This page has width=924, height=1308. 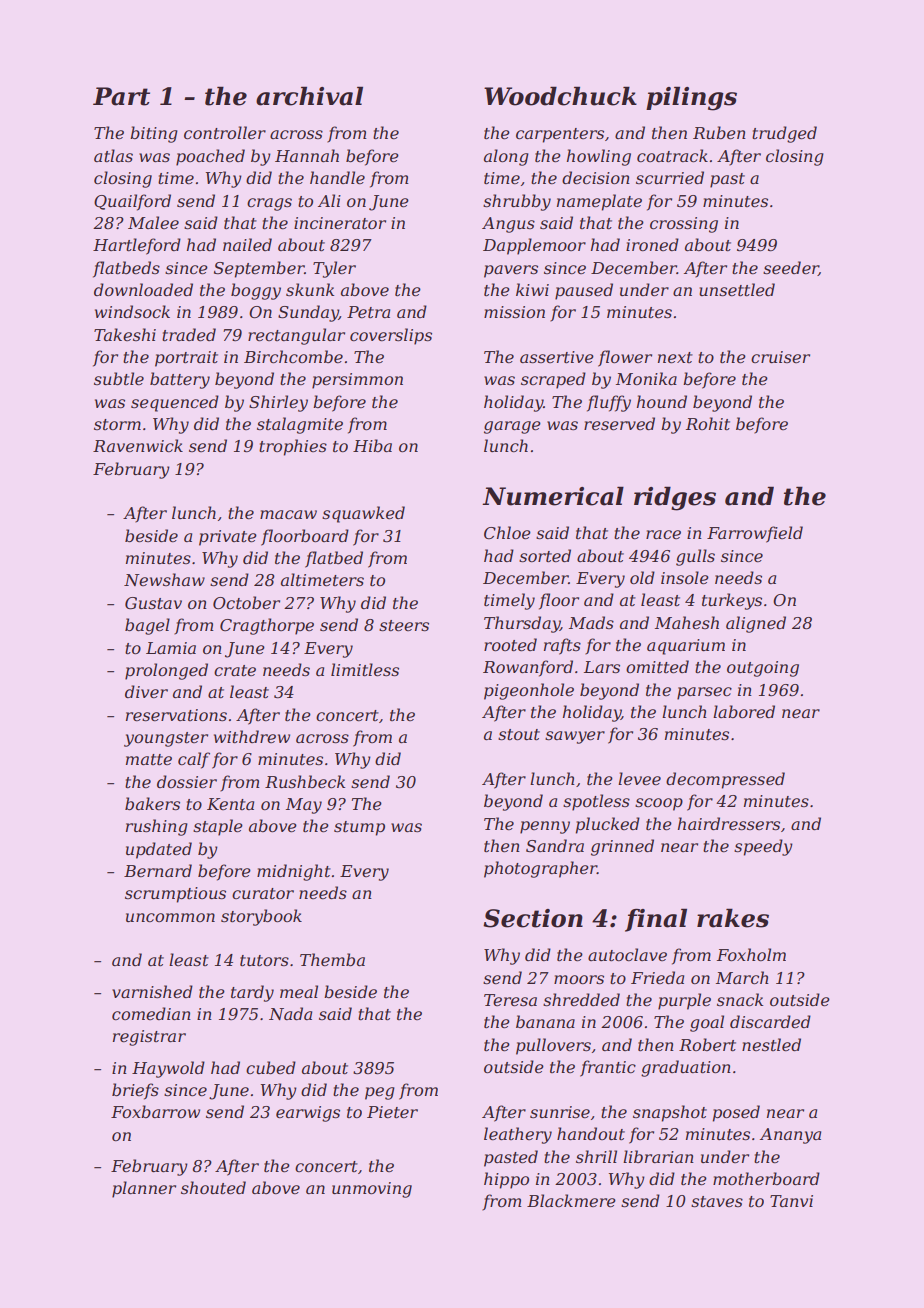 I want to click on Teresa, so click(x=510, y=1000).
